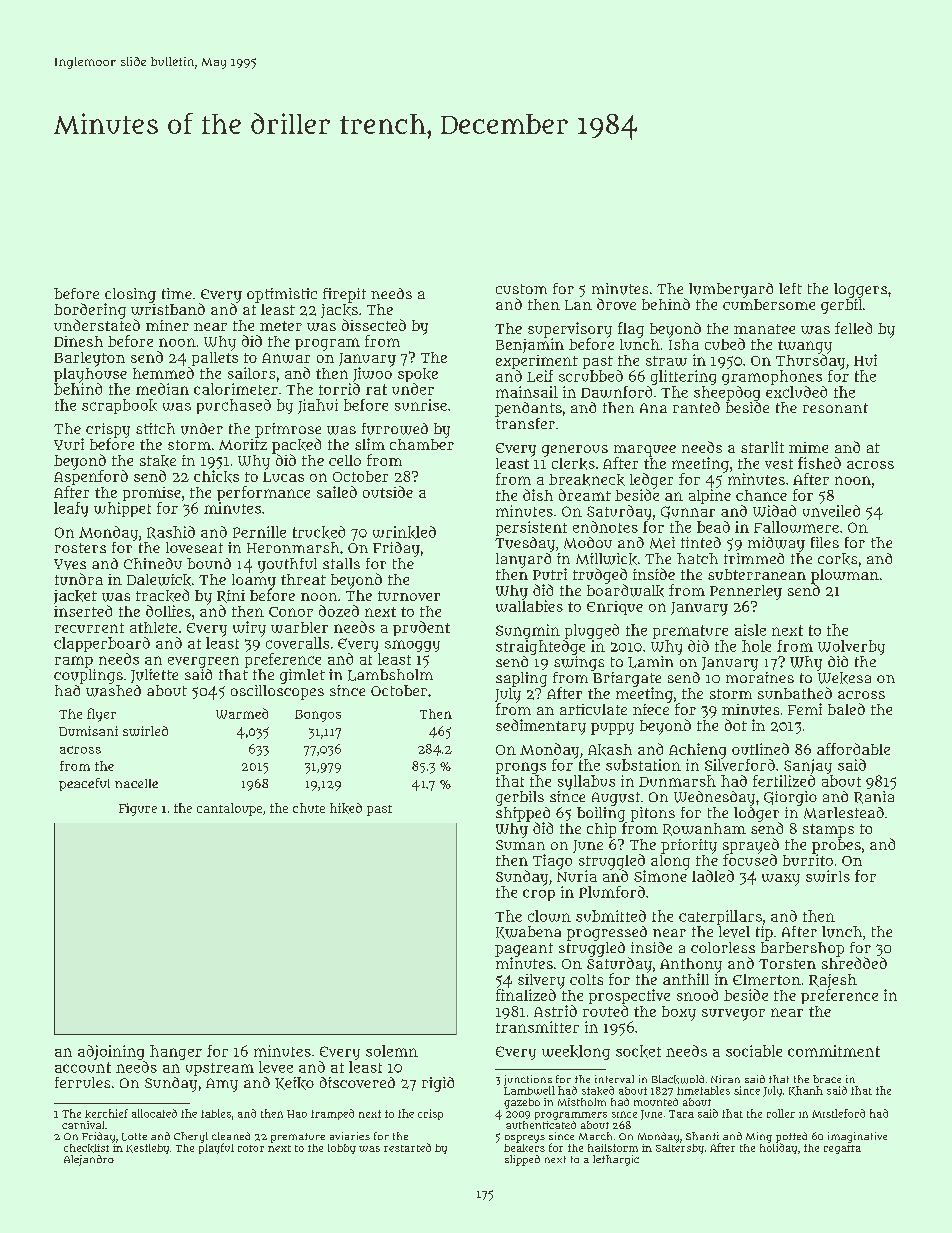 This screenshot has height=1233, width=952. Describe the element at coordinates (746, 592) in the screenshot. I see `Pennerley` at that location.
